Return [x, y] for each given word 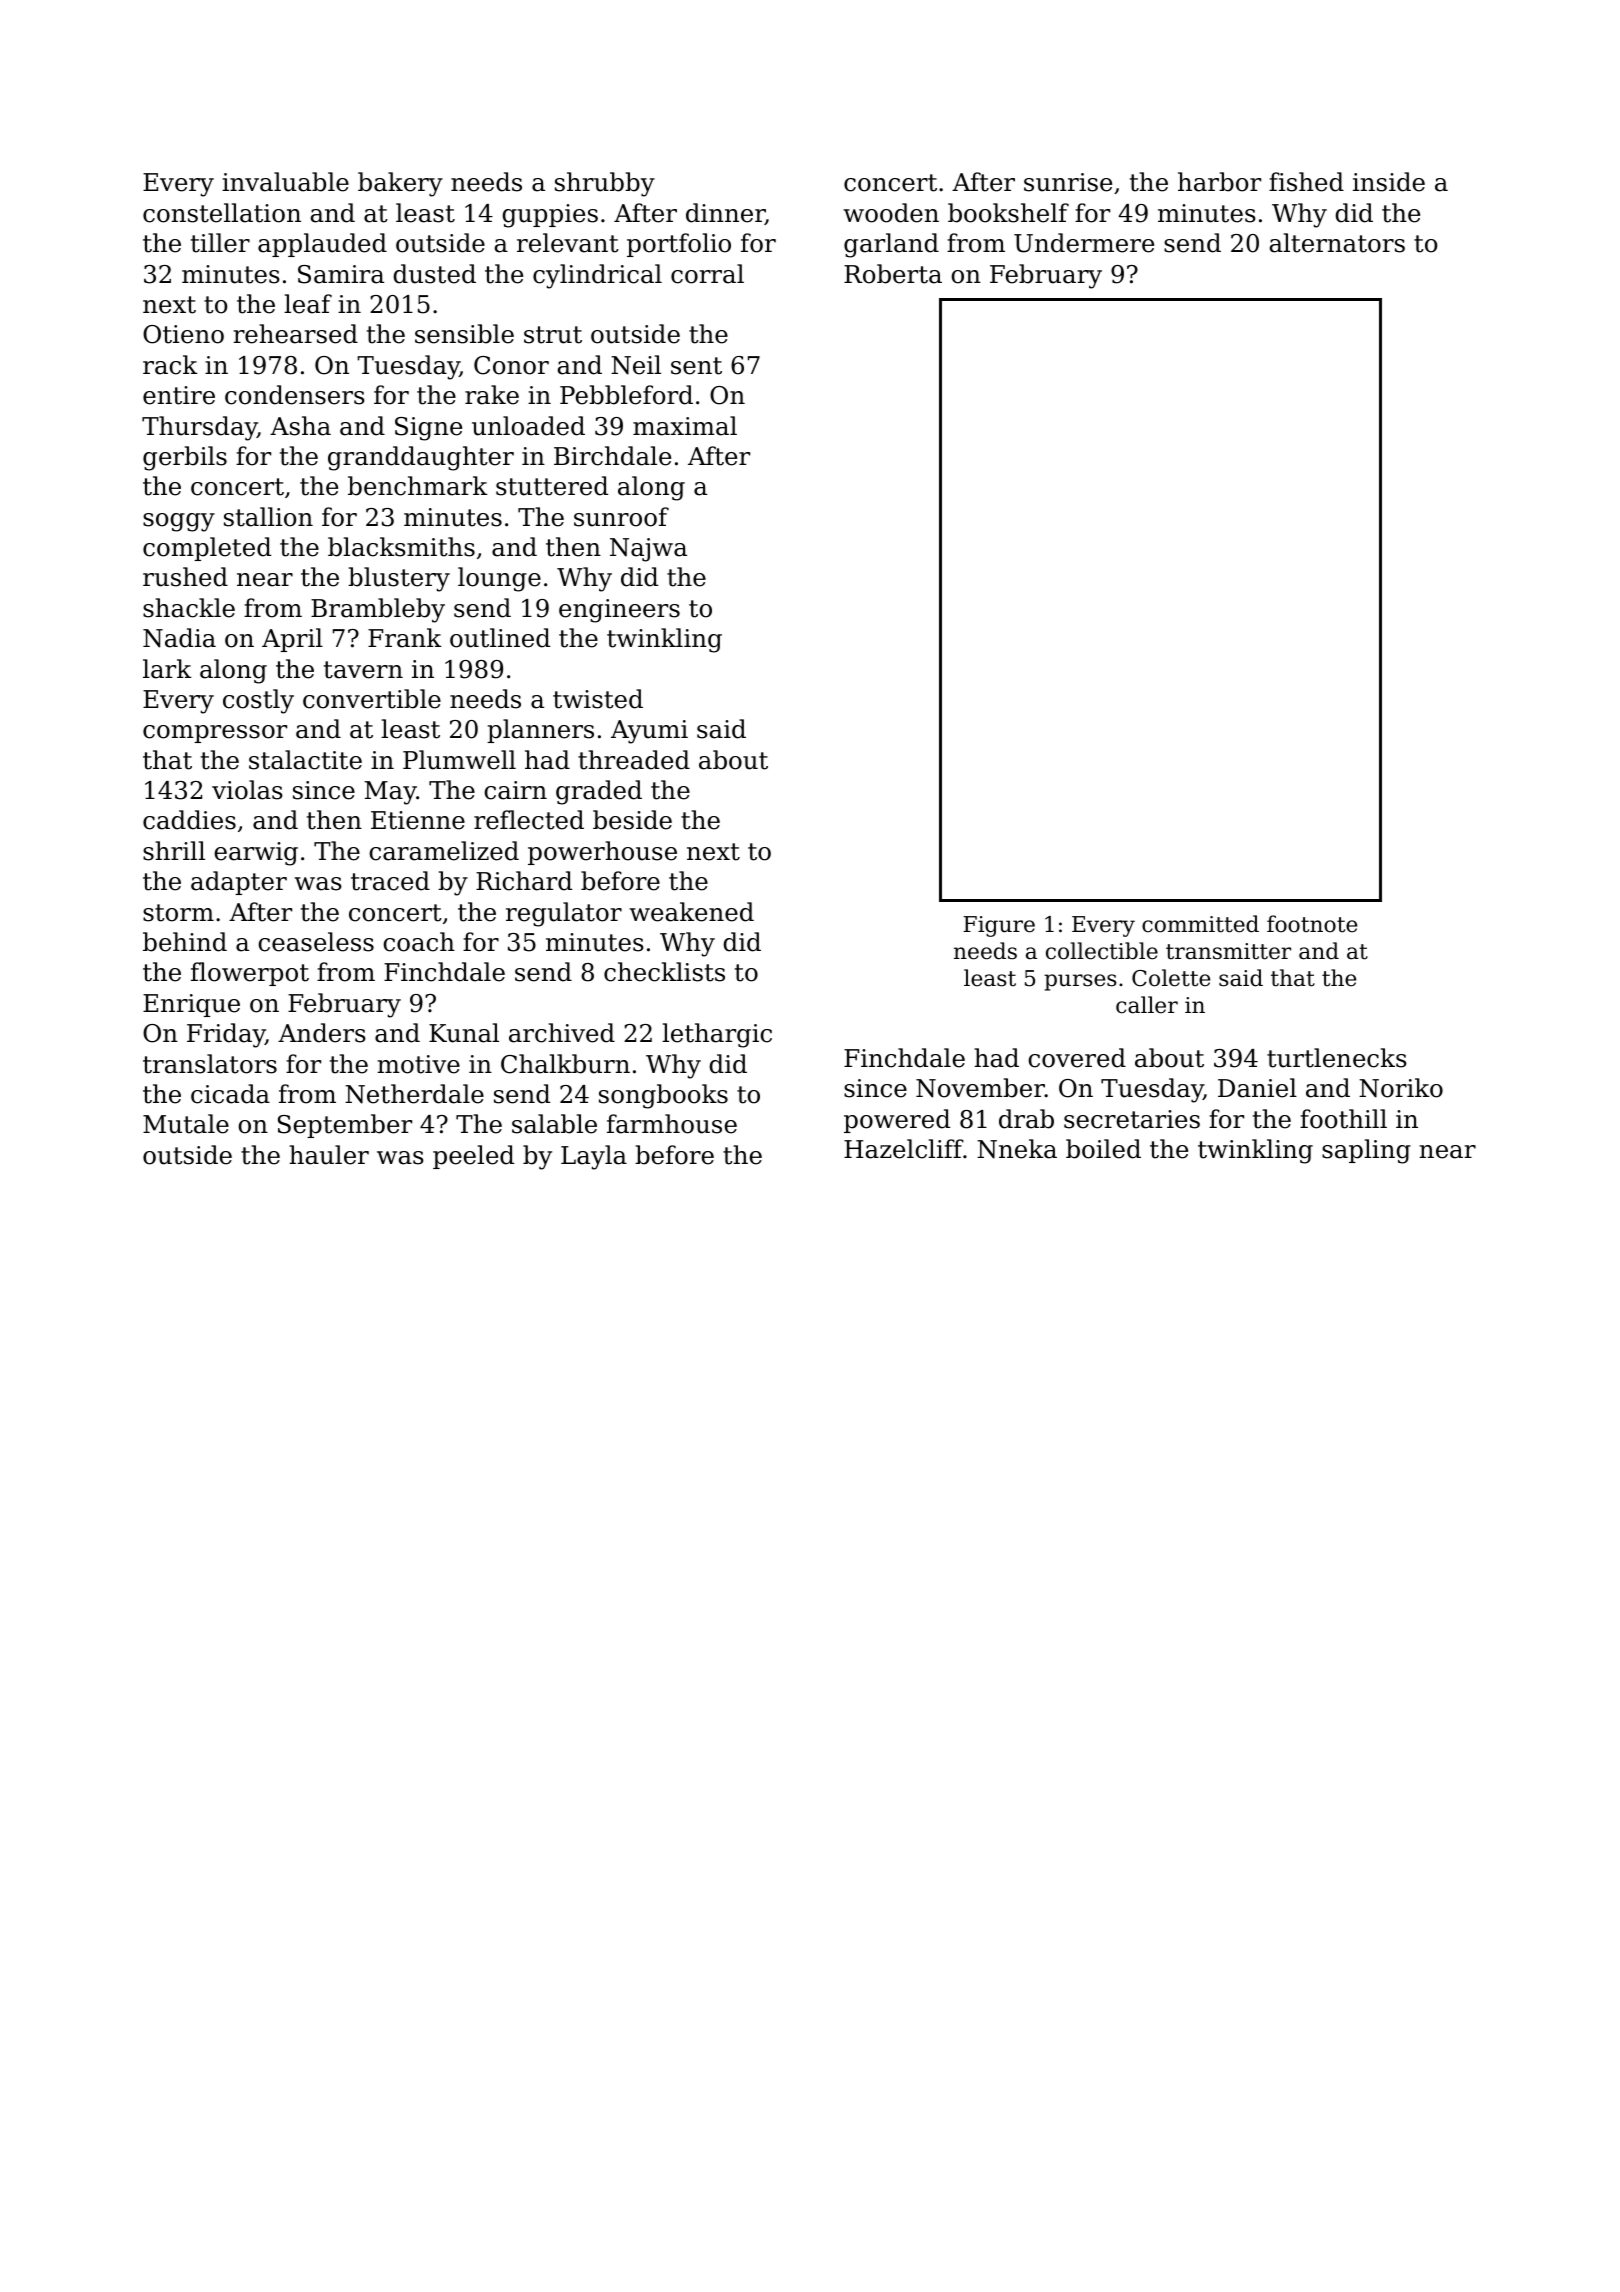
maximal [685, 426]
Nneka [1017, 1149]
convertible [372, 699]
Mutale [186, 1124]
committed [1200, 924]
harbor [1219, 182]
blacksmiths [401, 547]
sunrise [1068, 182]
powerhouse [602, 853]
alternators [1337, 243]
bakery [400, 184]
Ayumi [649, 732]
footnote [1312, 924]
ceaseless [316, 942]
